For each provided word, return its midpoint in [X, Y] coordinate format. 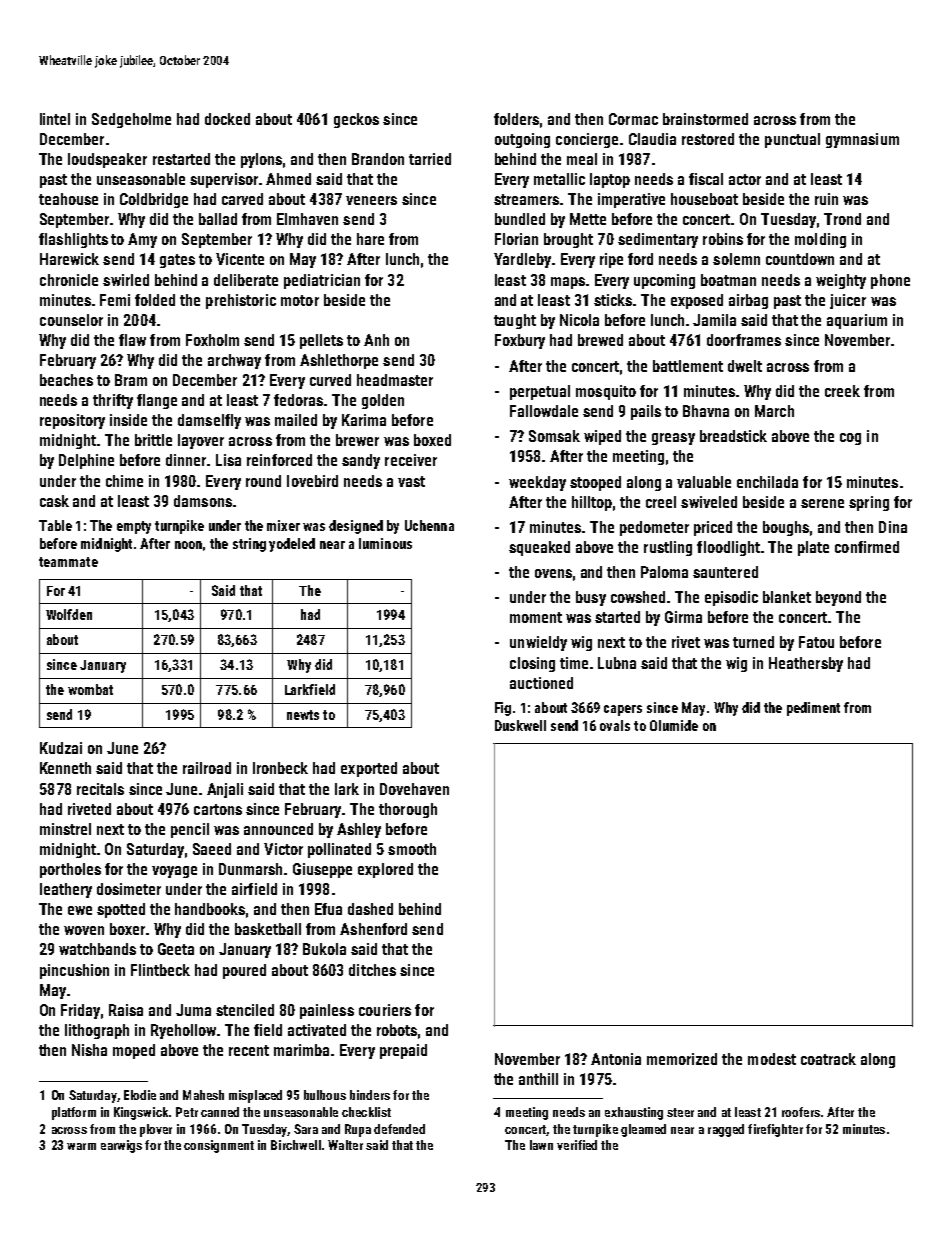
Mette [588, 219]
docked [227, 119]
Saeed [212, 849]
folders [516, 119]
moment [536, 617]
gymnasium [862, 140]
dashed [370, 909]
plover [156, 1130]
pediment [813, 709]
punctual [792, 140]
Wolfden [69, 614]
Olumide [674, 725]
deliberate [246, 280]
